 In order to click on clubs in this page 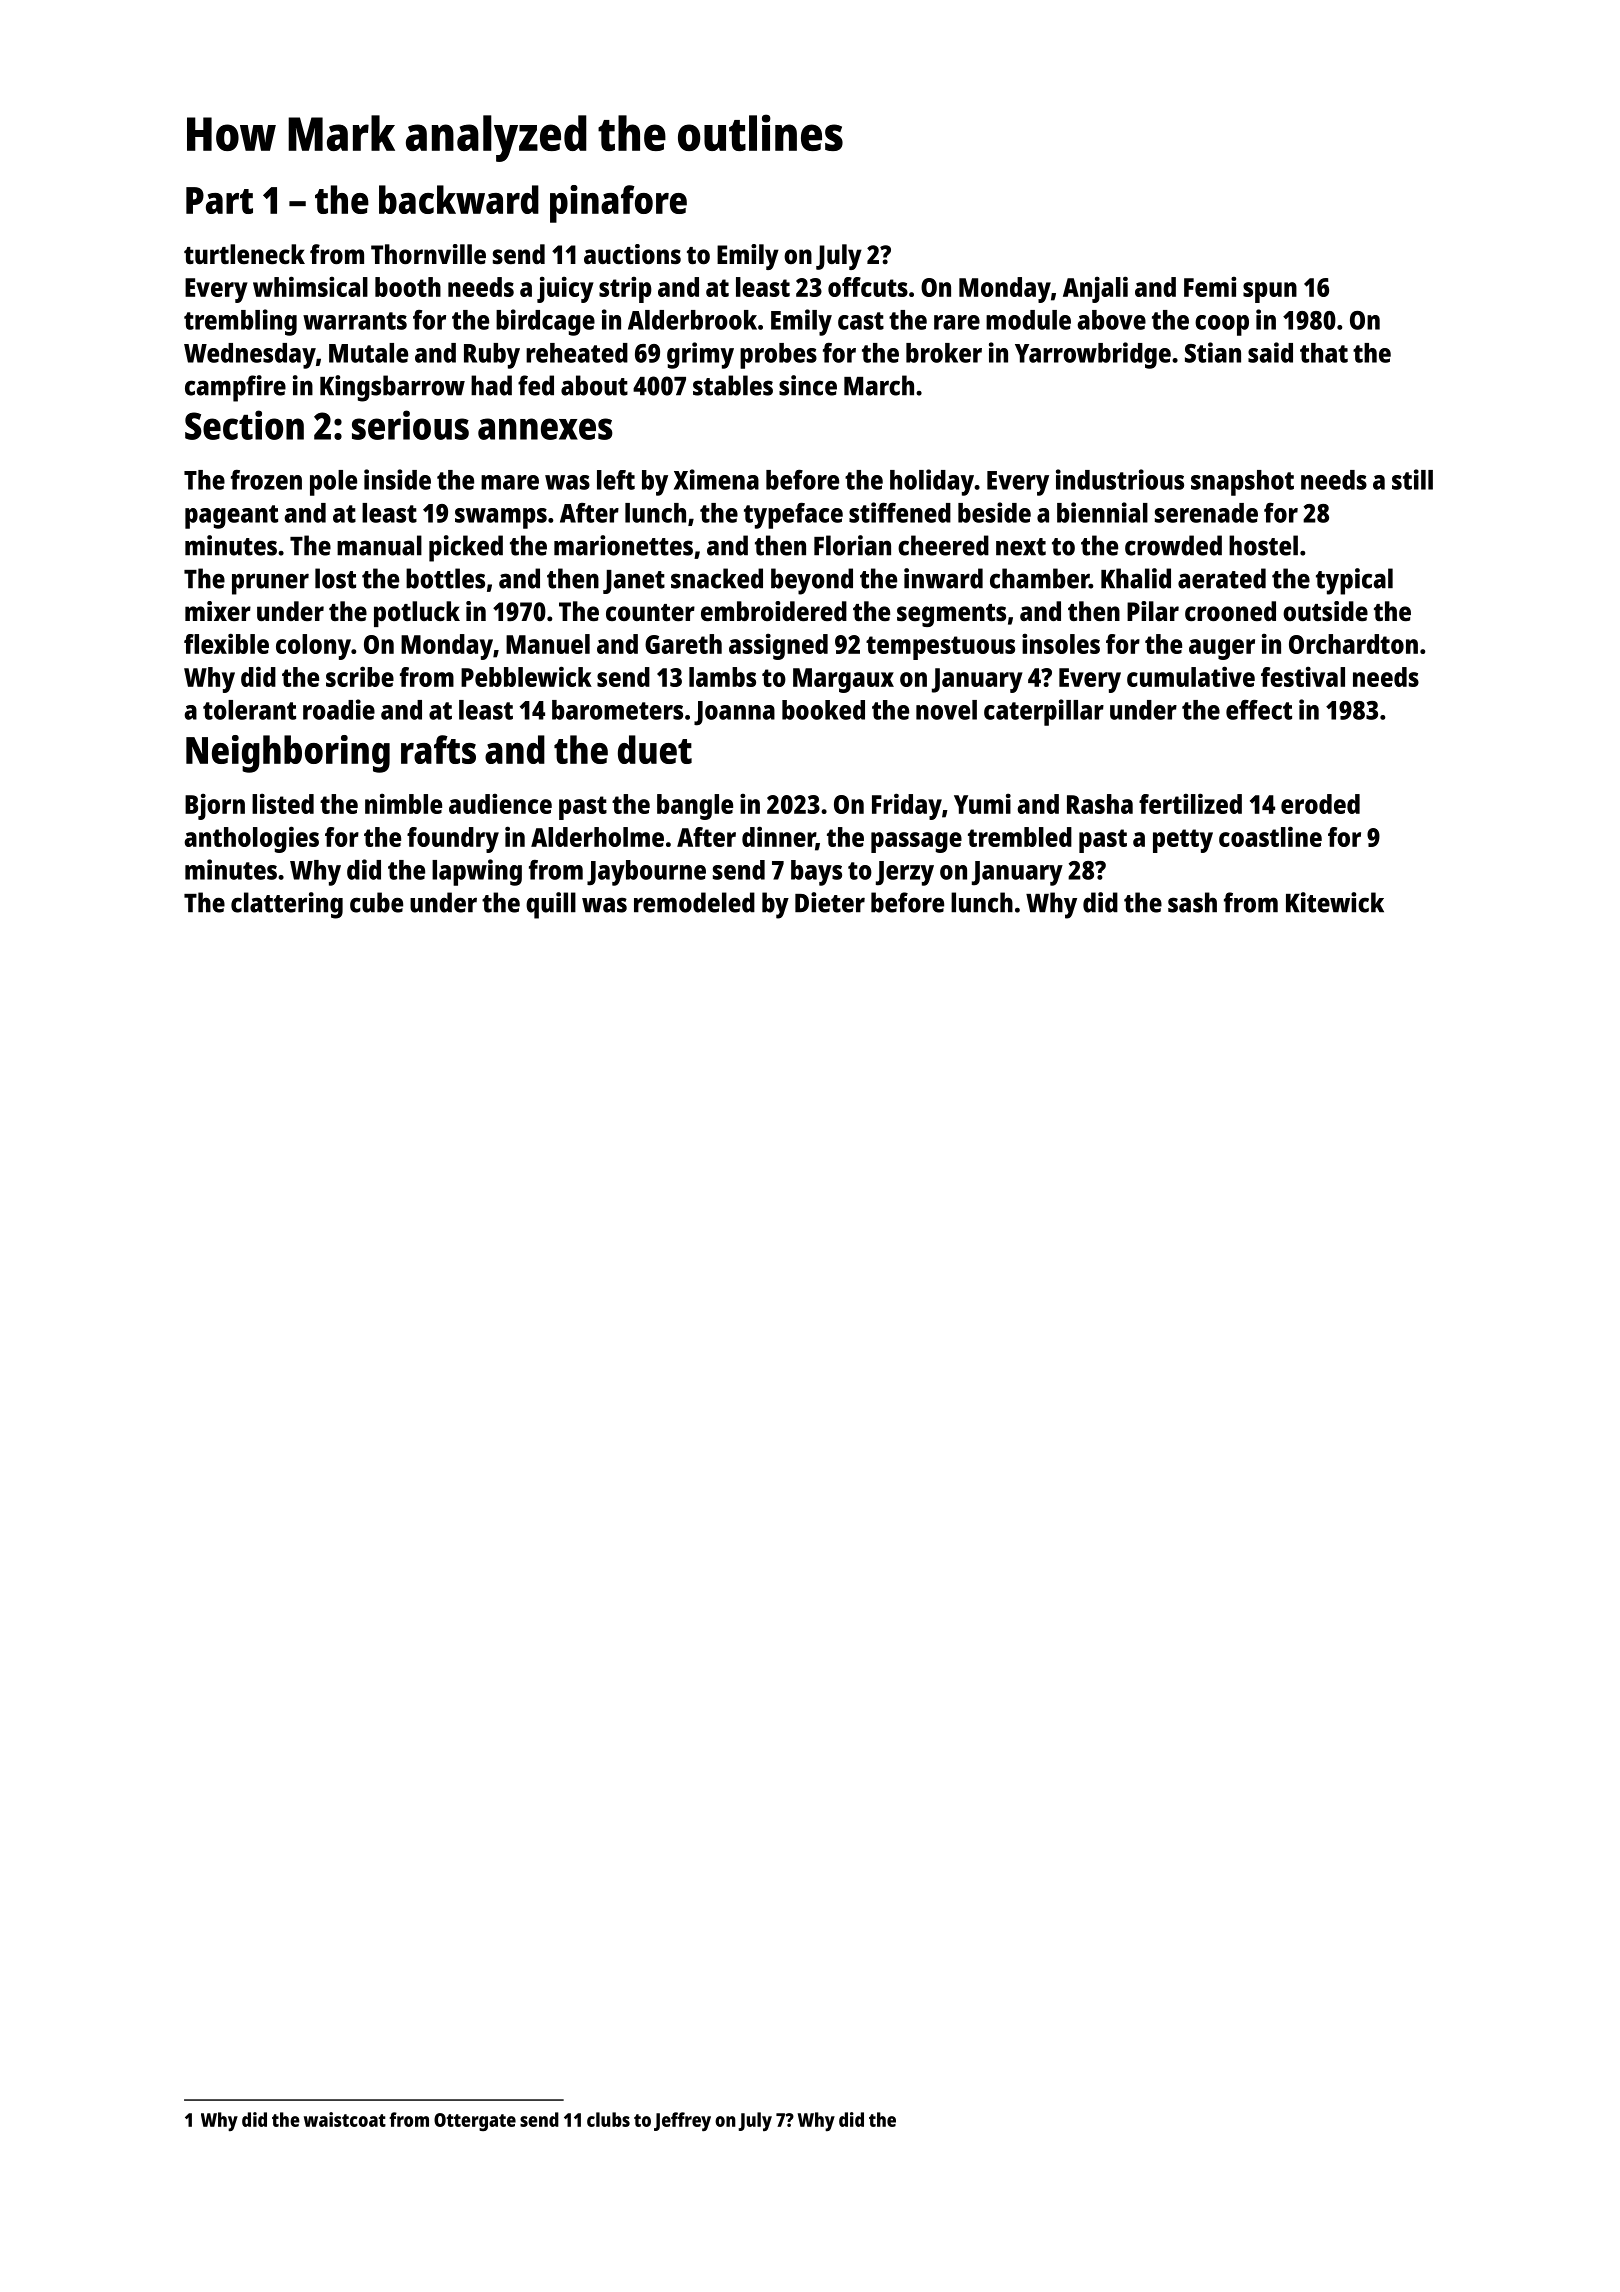, I will do `click(608, 2119)`.
